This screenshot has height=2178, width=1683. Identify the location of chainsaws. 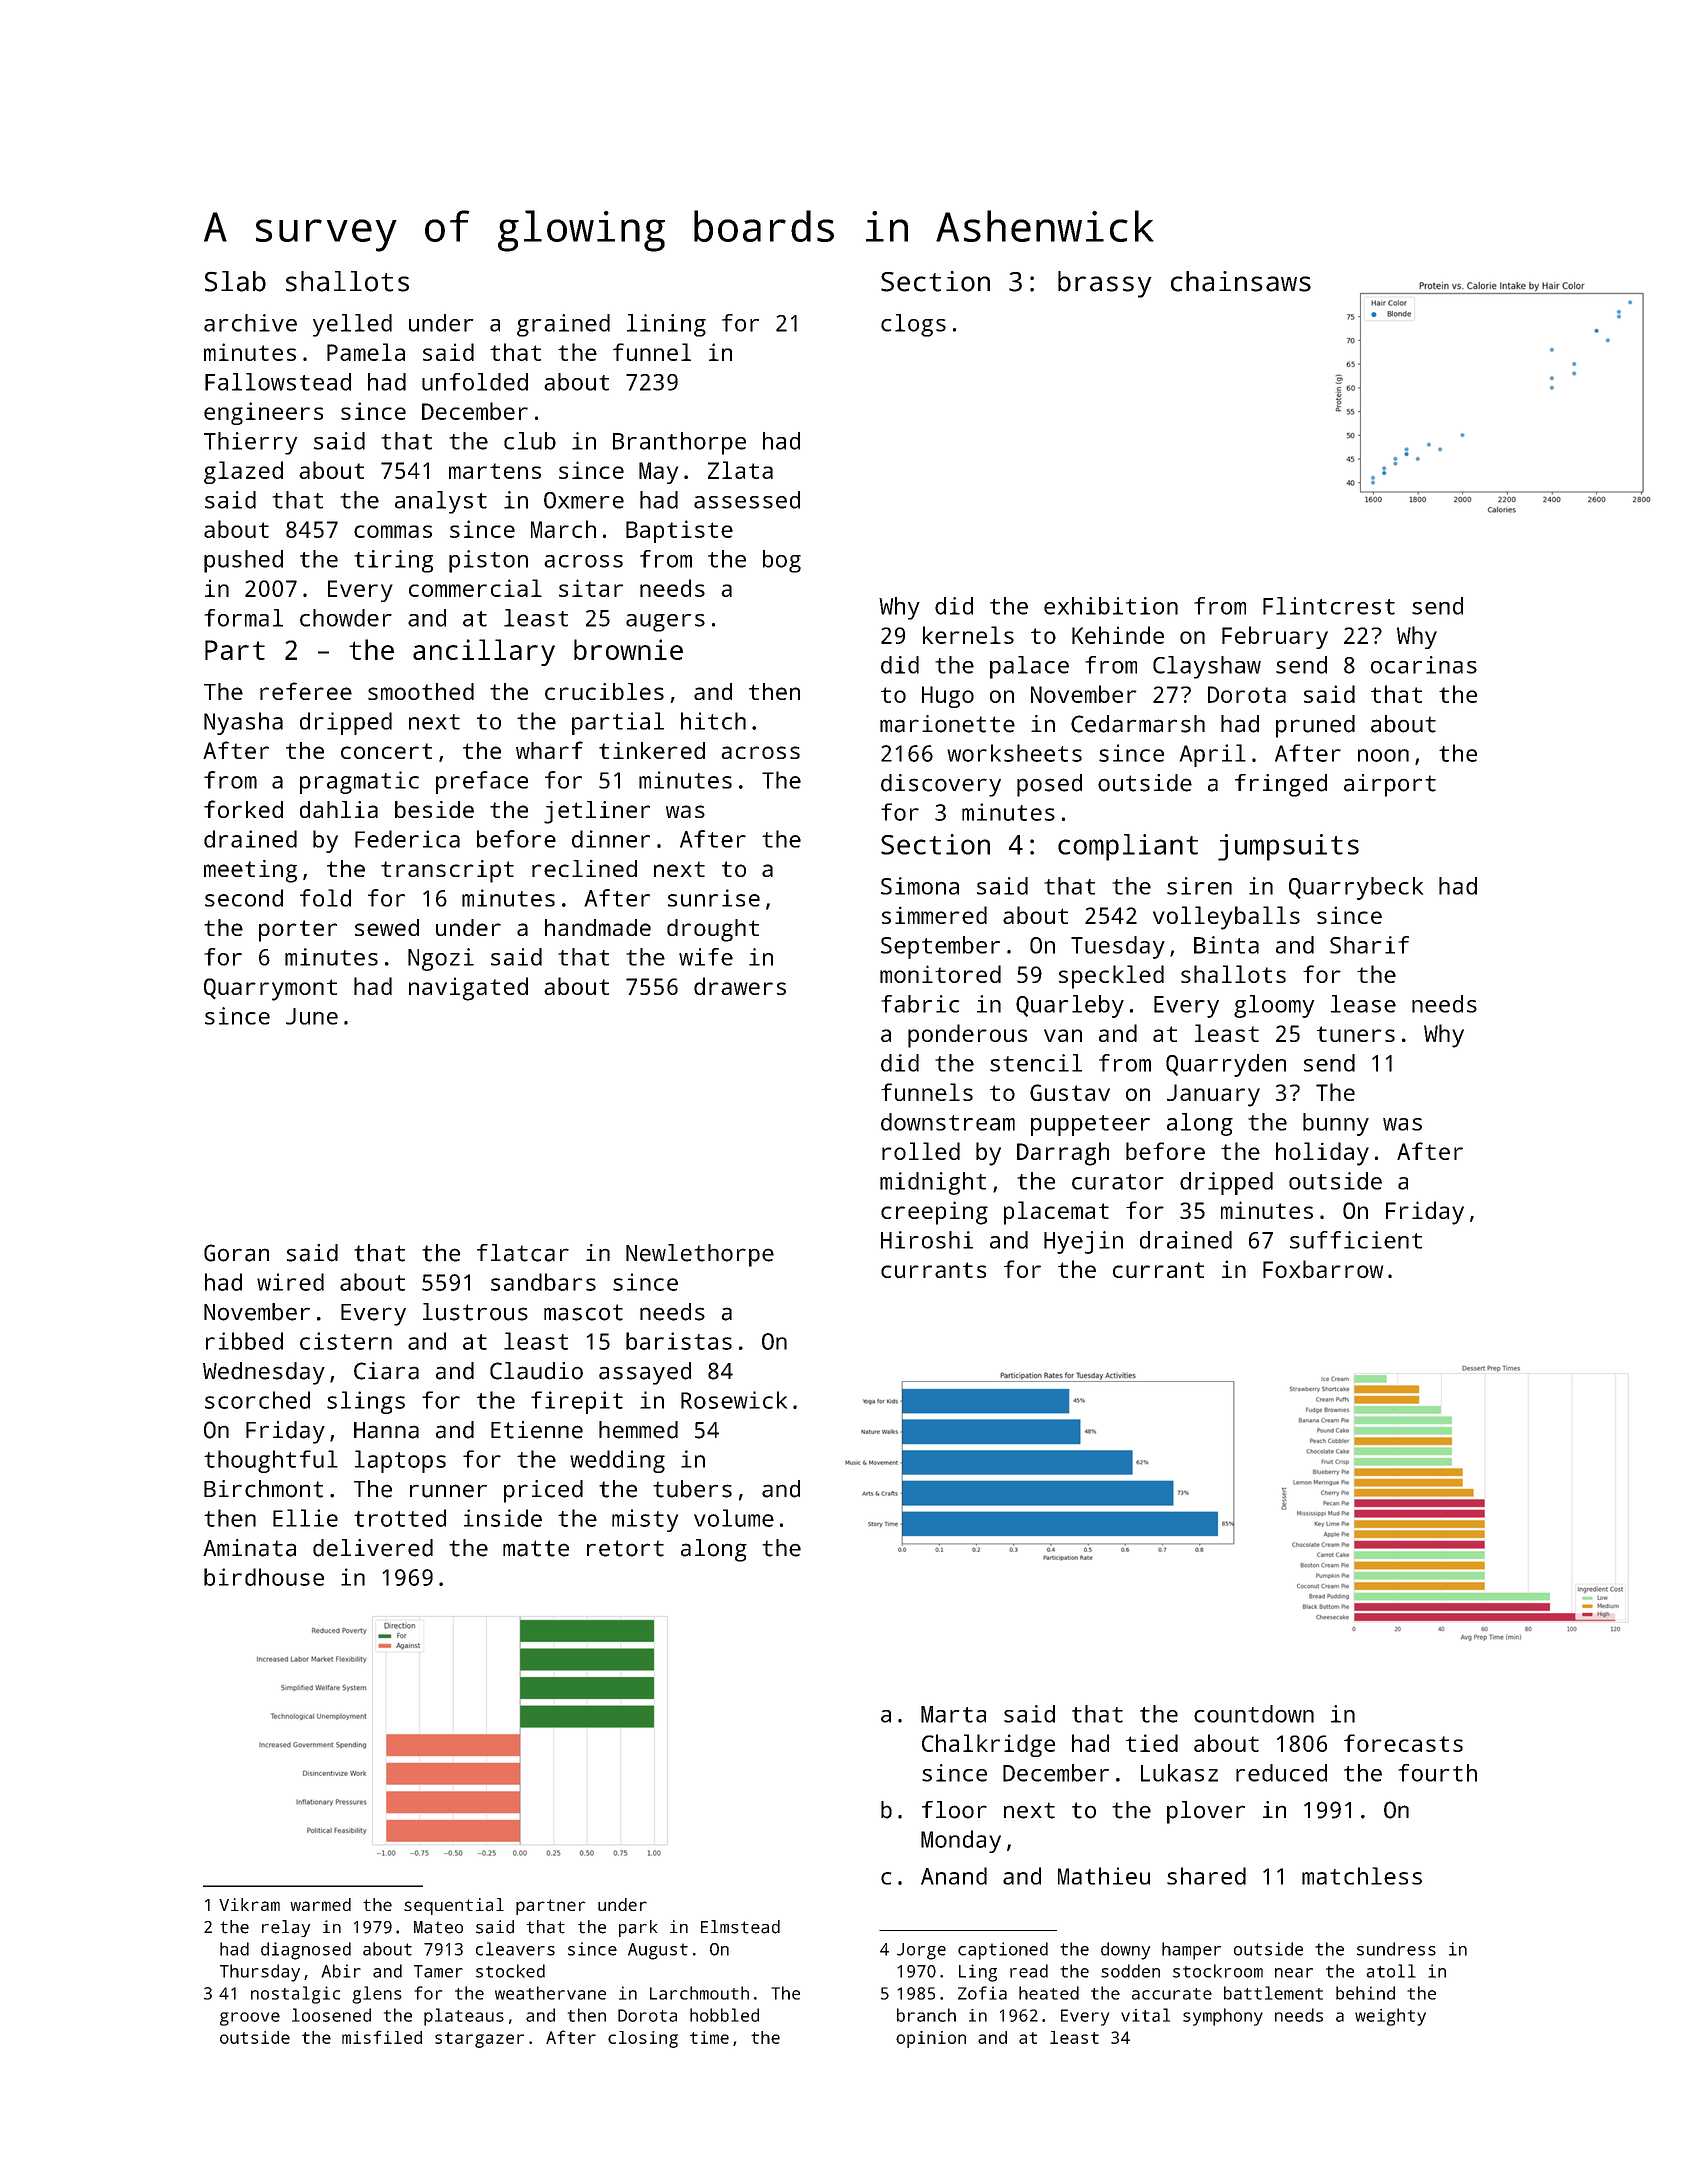
(1241, 281).
